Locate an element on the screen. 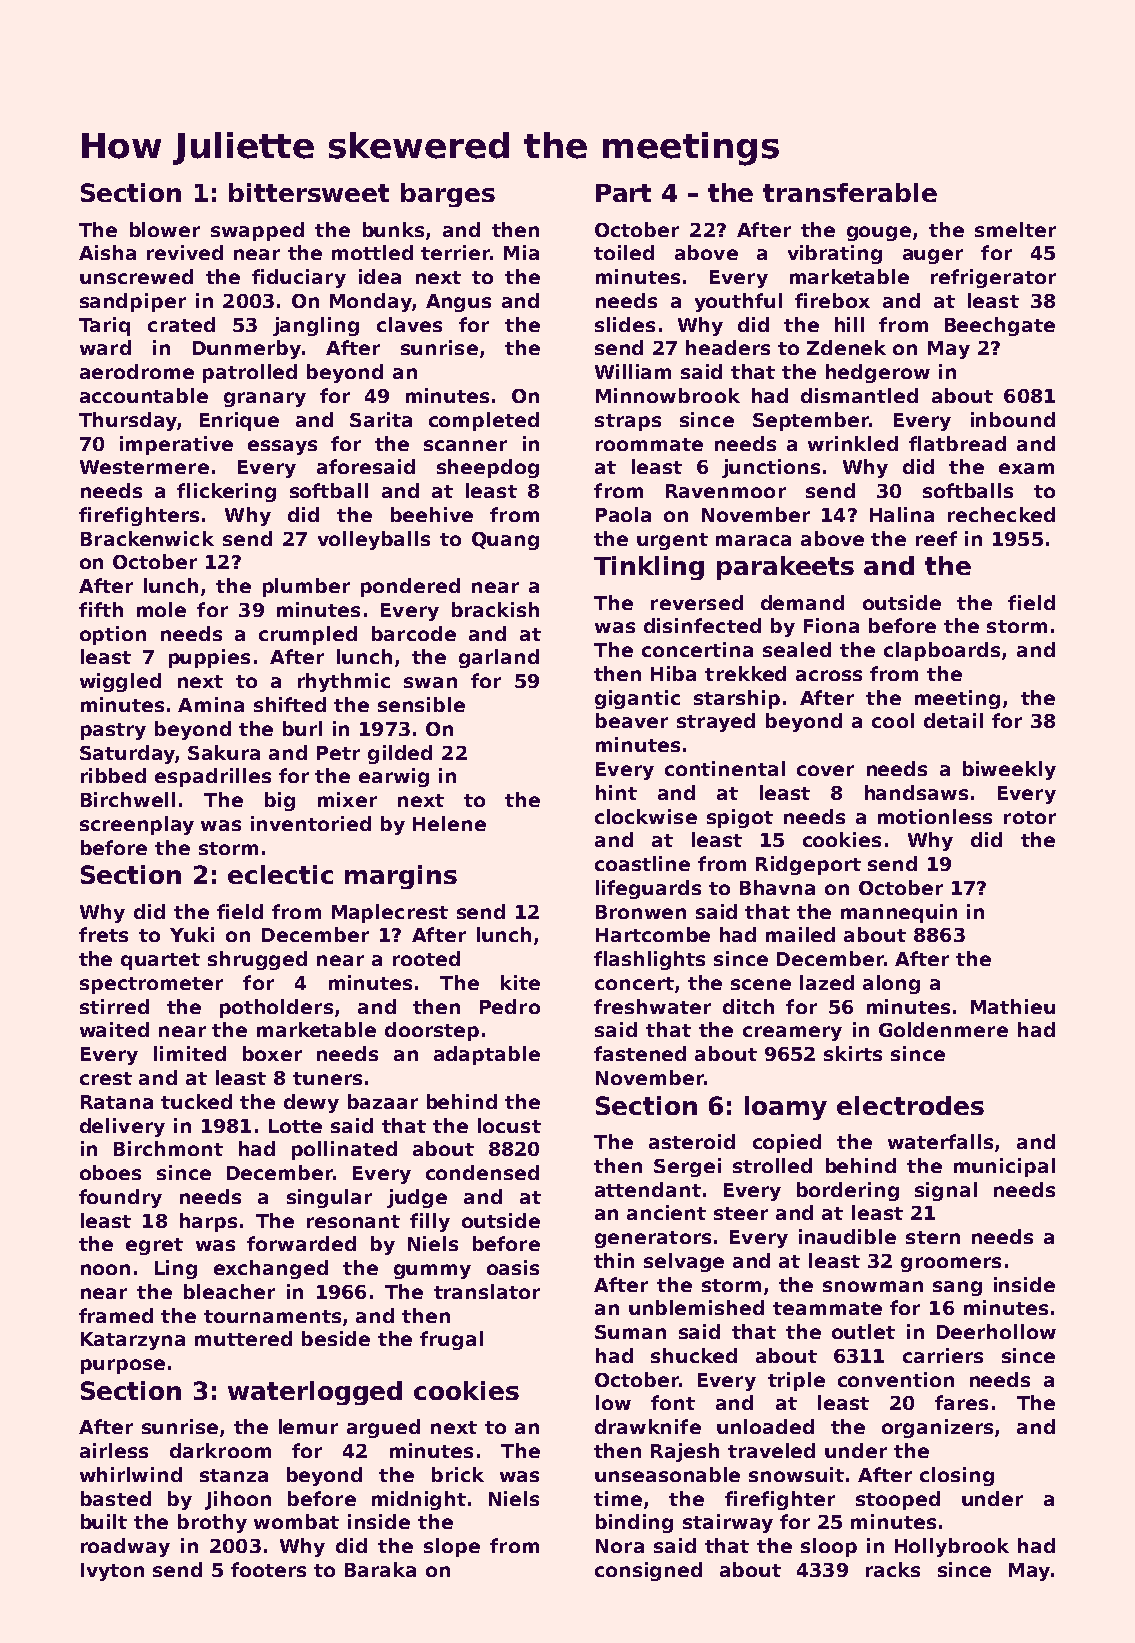 The width and height of the screenshot is (1135, 1643). Katarzyna is located at coordinates (133, 1341).
